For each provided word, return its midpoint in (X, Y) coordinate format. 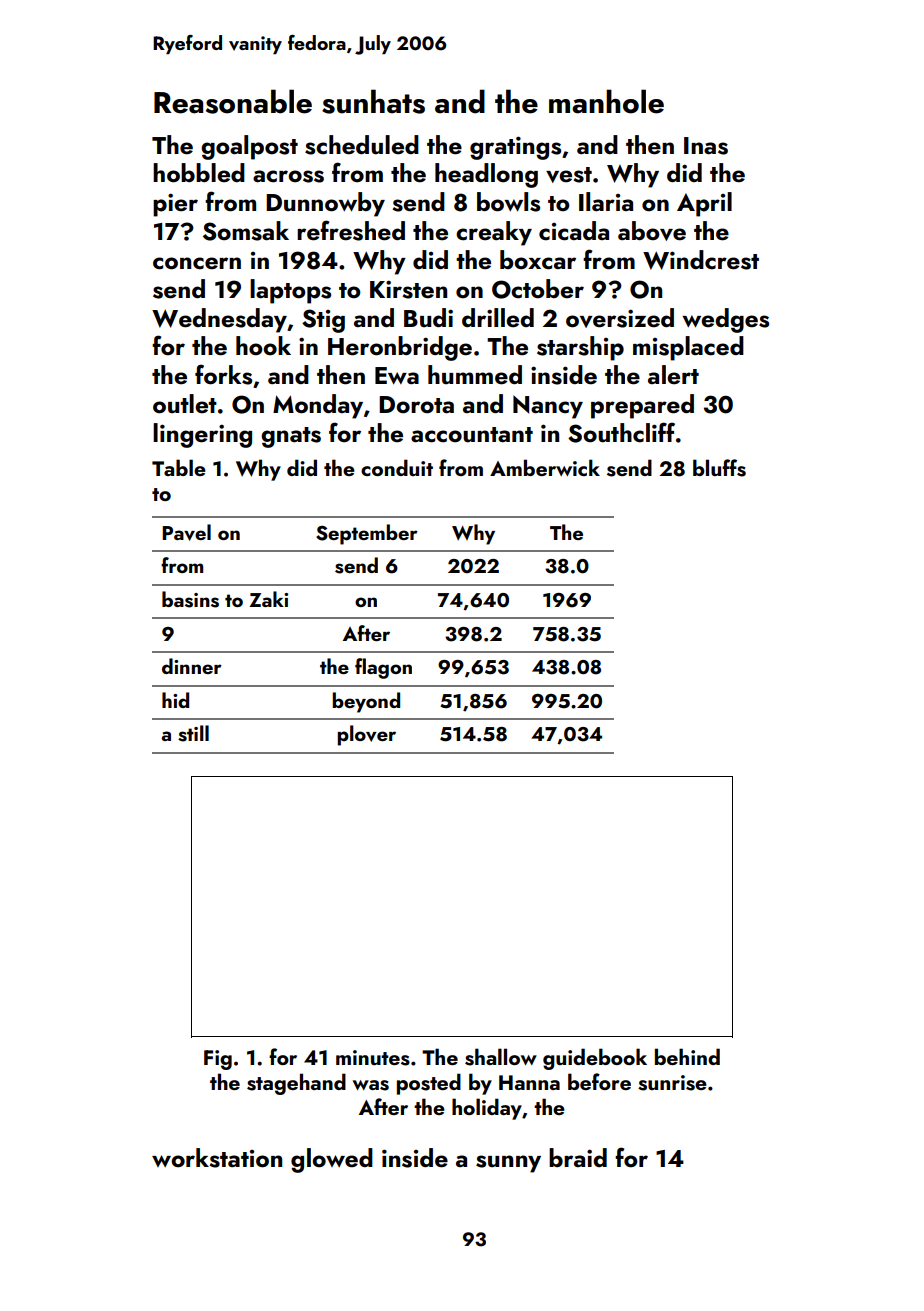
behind (687, 1056)
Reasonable (233, 101)
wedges (725, 320)
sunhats (373, 101)
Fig (218, 1060)
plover (366, 735)
